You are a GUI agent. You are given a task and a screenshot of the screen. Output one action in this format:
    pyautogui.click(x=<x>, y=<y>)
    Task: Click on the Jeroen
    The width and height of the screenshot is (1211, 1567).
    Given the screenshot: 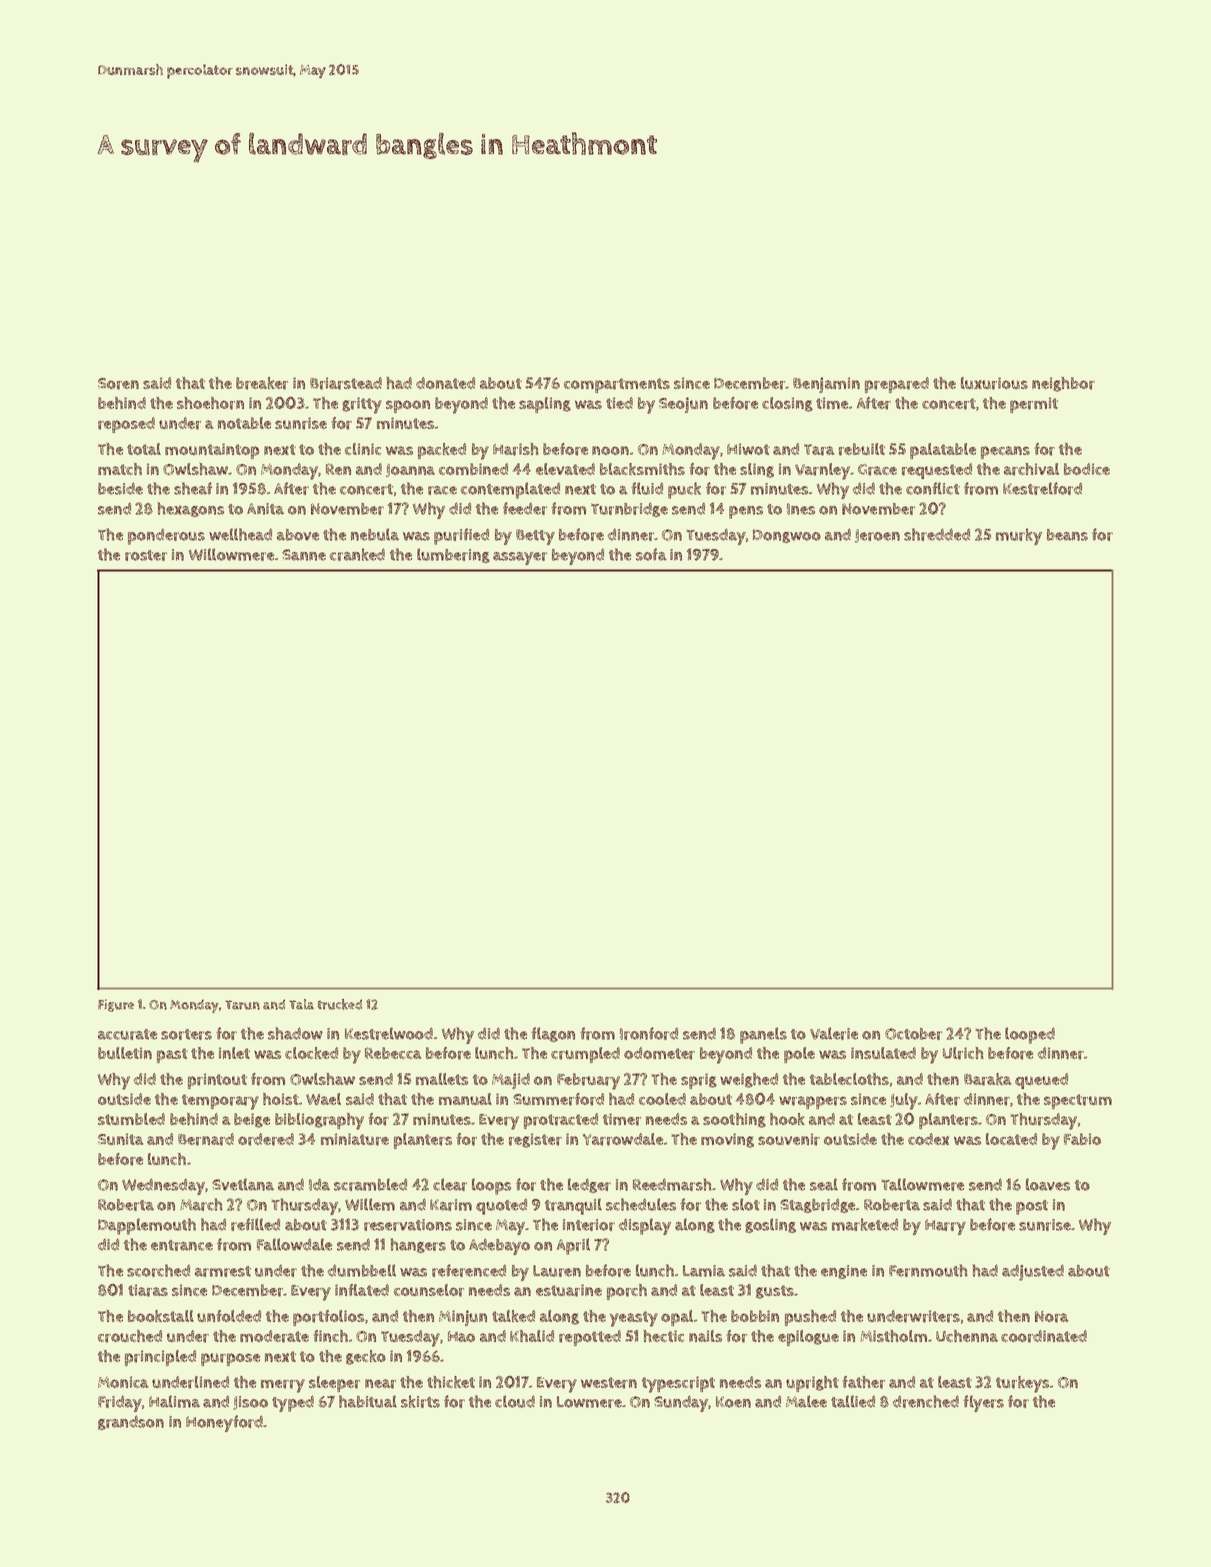 What is the action you would take?
    pyautogui.click(x=877, y=536)
